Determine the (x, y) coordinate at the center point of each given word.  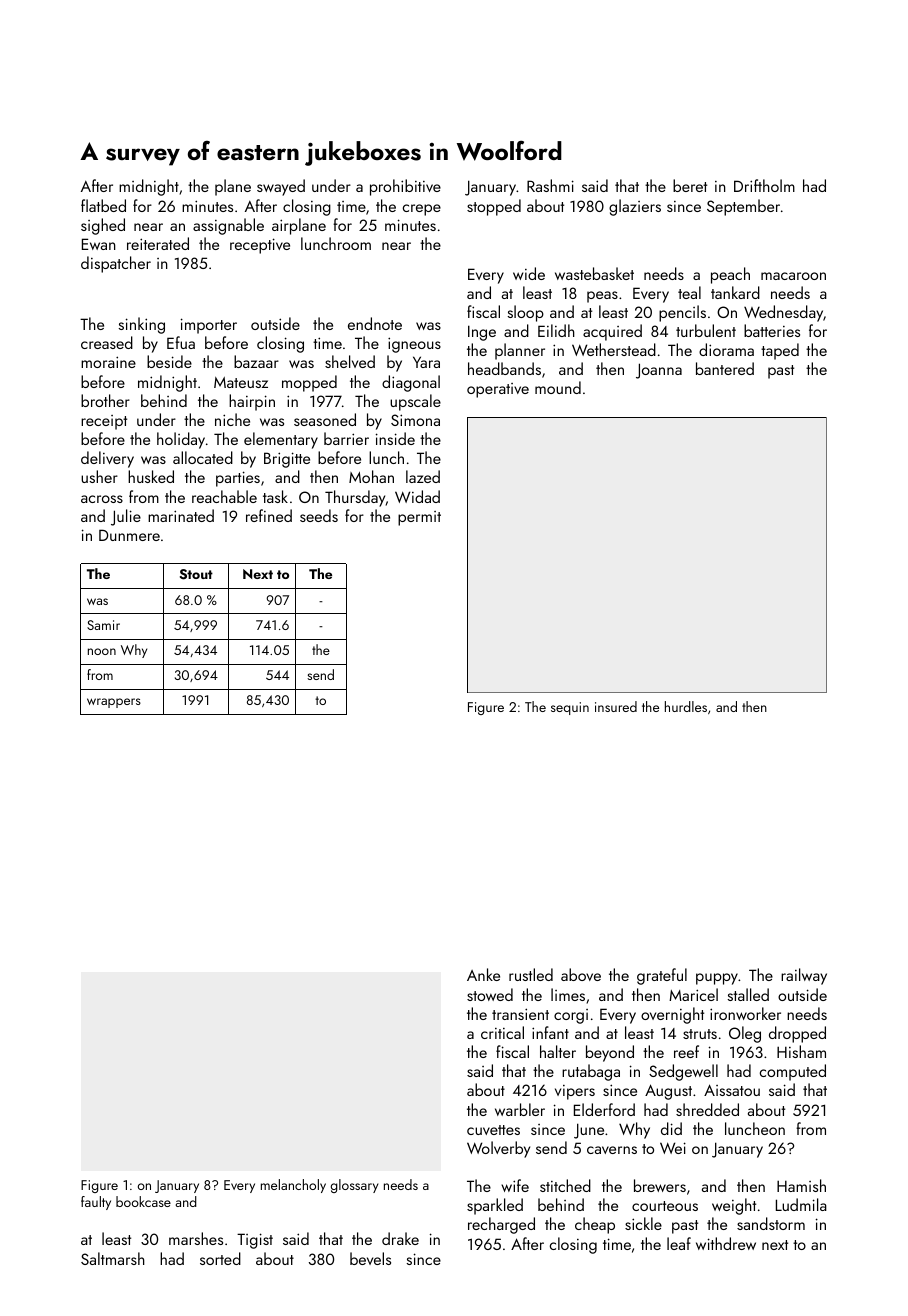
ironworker (745, 1013)
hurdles (686, 706)
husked (151, 476)
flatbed (103, 205)
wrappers (114, 703)
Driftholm (764, 185)
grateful (662, 976)
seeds (319, 515)
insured (616, 706)
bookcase (143, 1201)
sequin (570, 708)
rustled (531, 974)
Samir (103, 625)
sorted (220, 1258)
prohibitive (405, 187)
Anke (483, 974)
